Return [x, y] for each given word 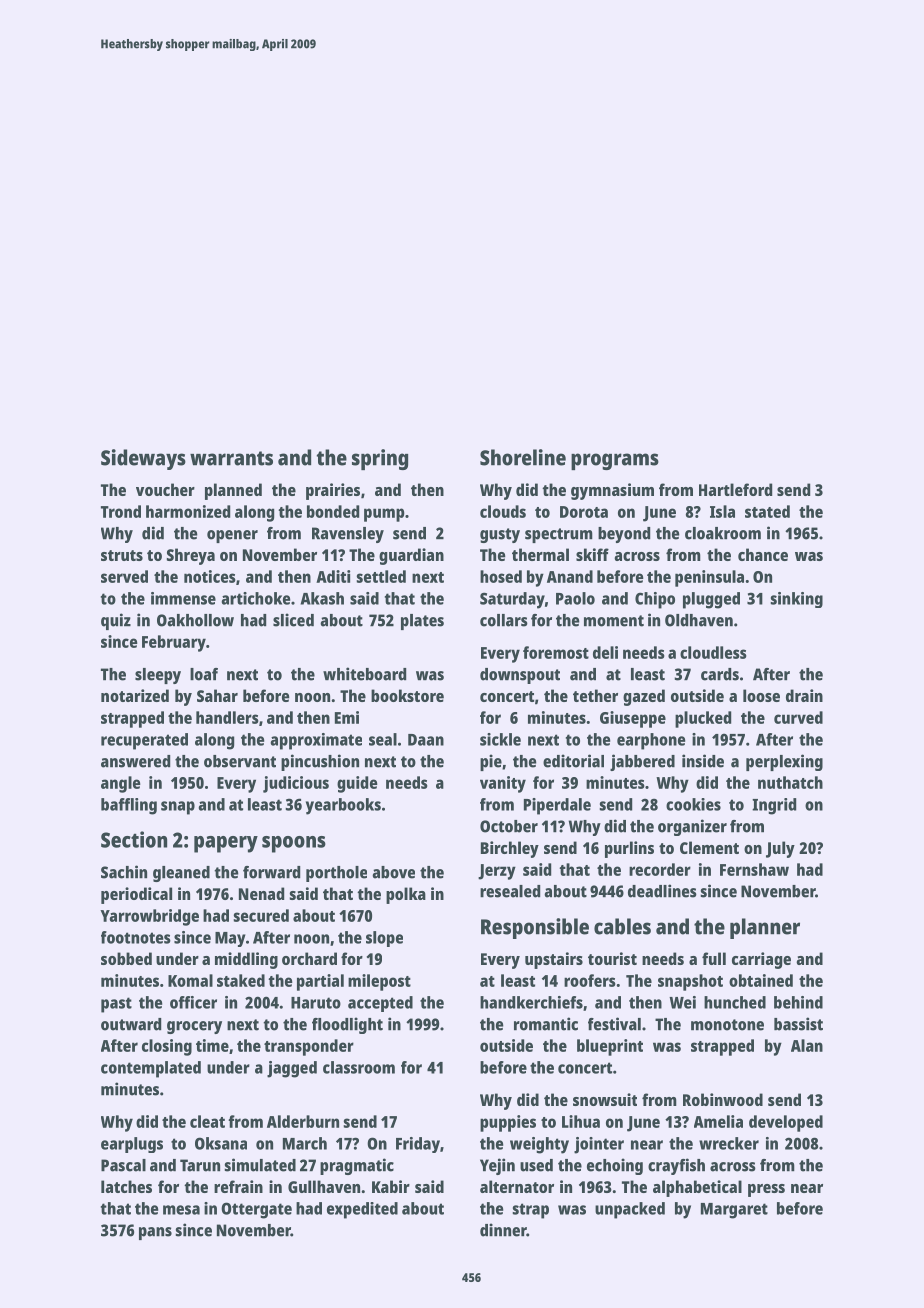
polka [406, 895]
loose [761, 695]
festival [614, 1024]
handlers [227, 717]
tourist [612, 958]
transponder [309, 1047]
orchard [309, 958]
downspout [520, 676]
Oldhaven [699, 620]
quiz [116, 621]
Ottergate [256, 1210]
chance [763, 554]
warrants [231, 458]
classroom [359, 1067]
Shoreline [523, 457]
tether [595, 695]
